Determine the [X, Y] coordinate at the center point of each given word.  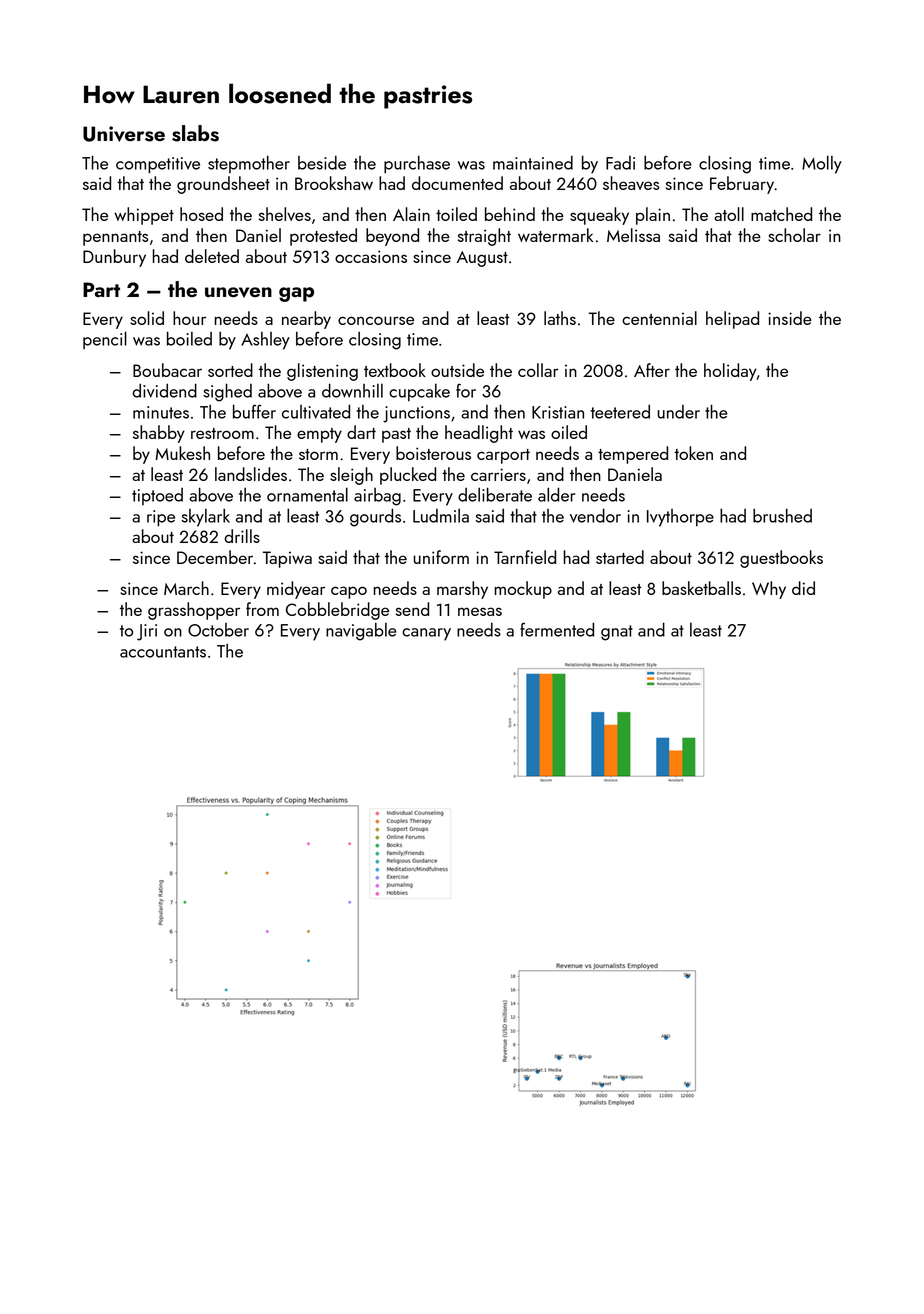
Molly [822, 164]
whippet [144, 216]
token [693, 453]
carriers [498, 474]
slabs [195, 133]
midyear [296, 590]
